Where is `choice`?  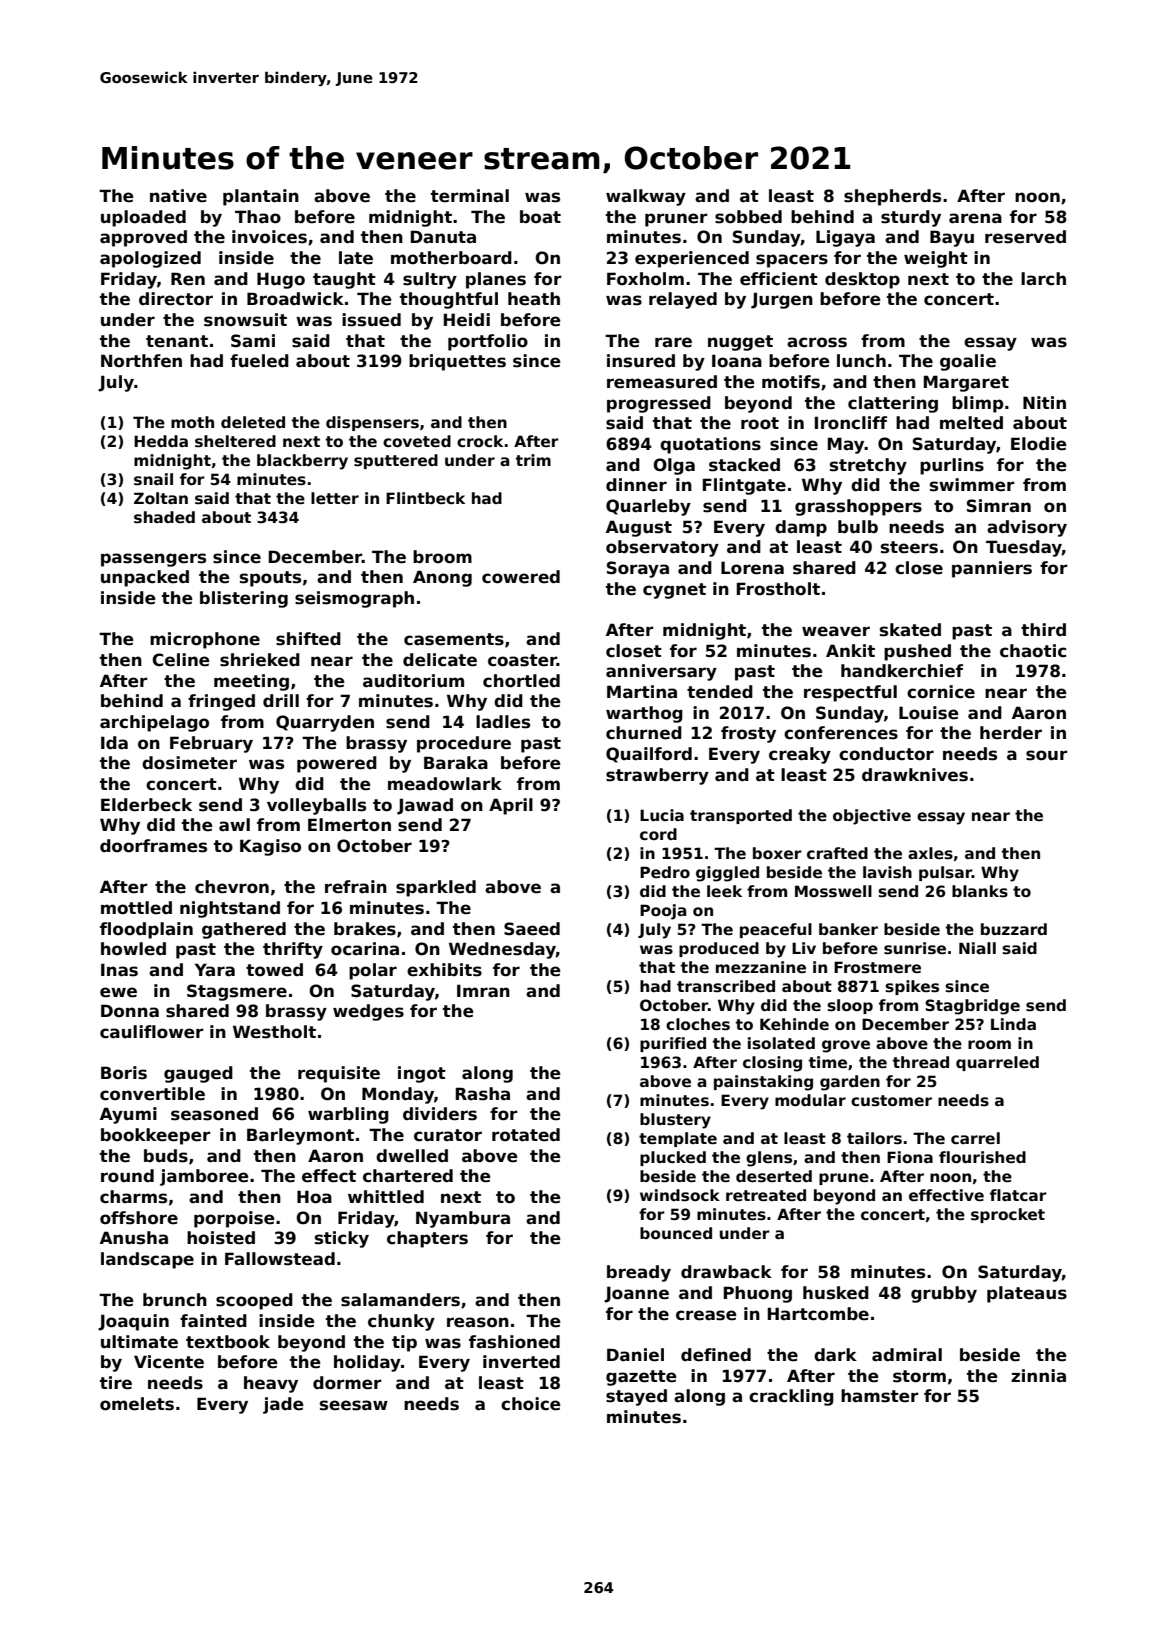 choice is located at coordinates (531, 1404).
